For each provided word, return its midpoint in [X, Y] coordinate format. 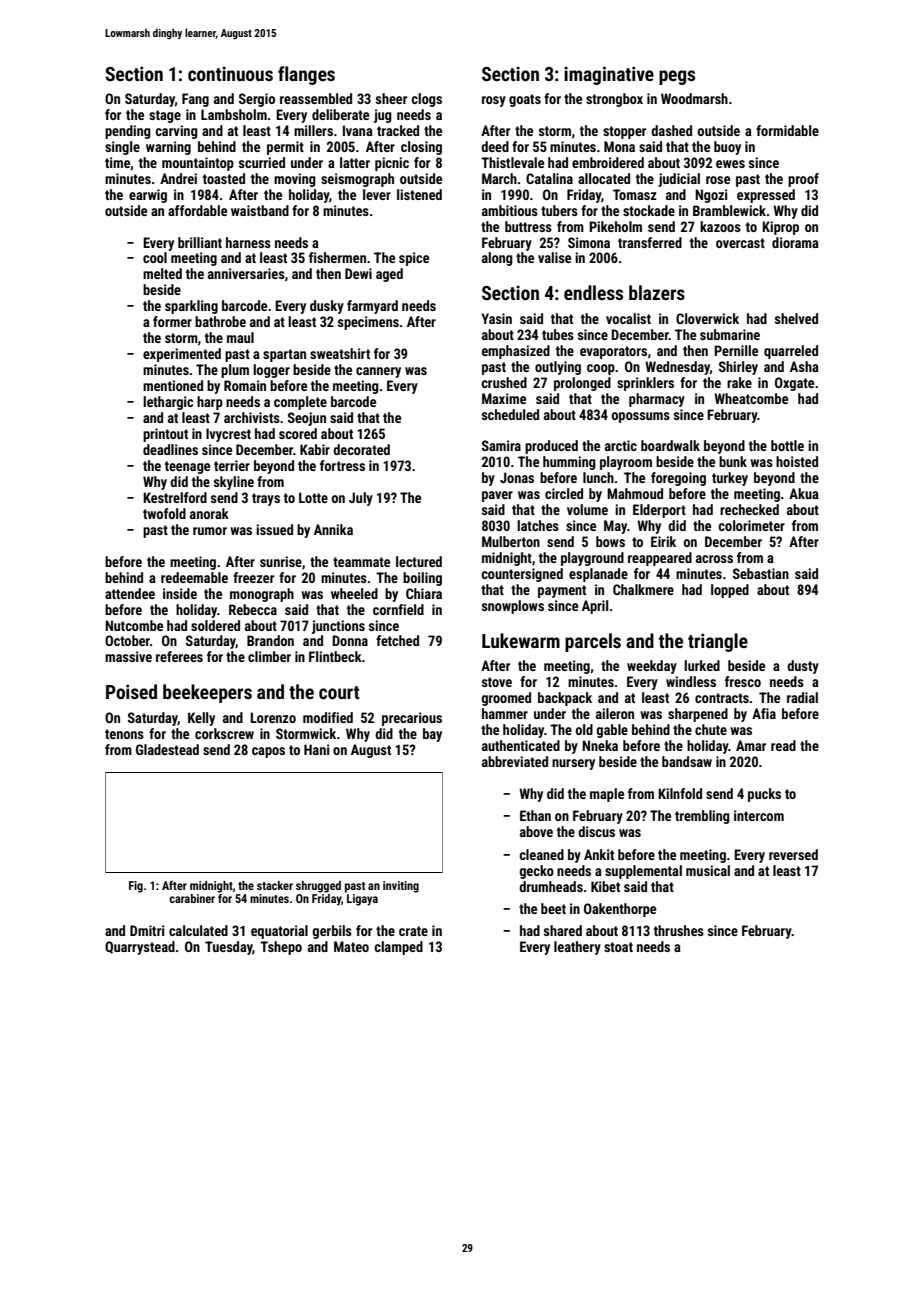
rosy [494, 101]
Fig [136, 887]
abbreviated [515, 761]
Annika [333, 529]
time [118, 163]
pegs [677, 77]
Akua [804, 493]
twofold [164, 513]
